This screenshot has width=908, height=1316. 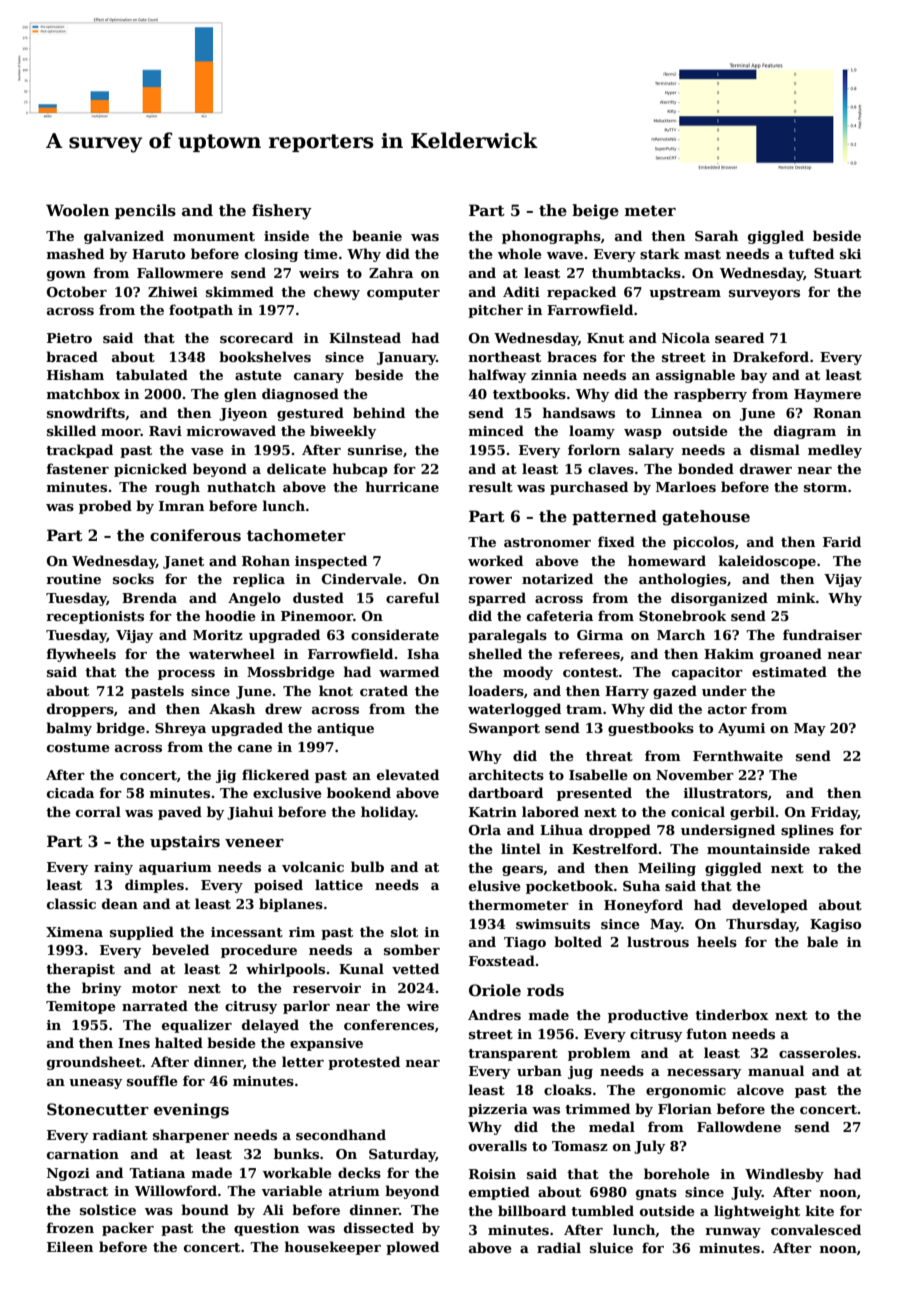 What do you see at coordinates (839, 848) in the screenshot?
I see `raked` at bounding box center [839, 848].
